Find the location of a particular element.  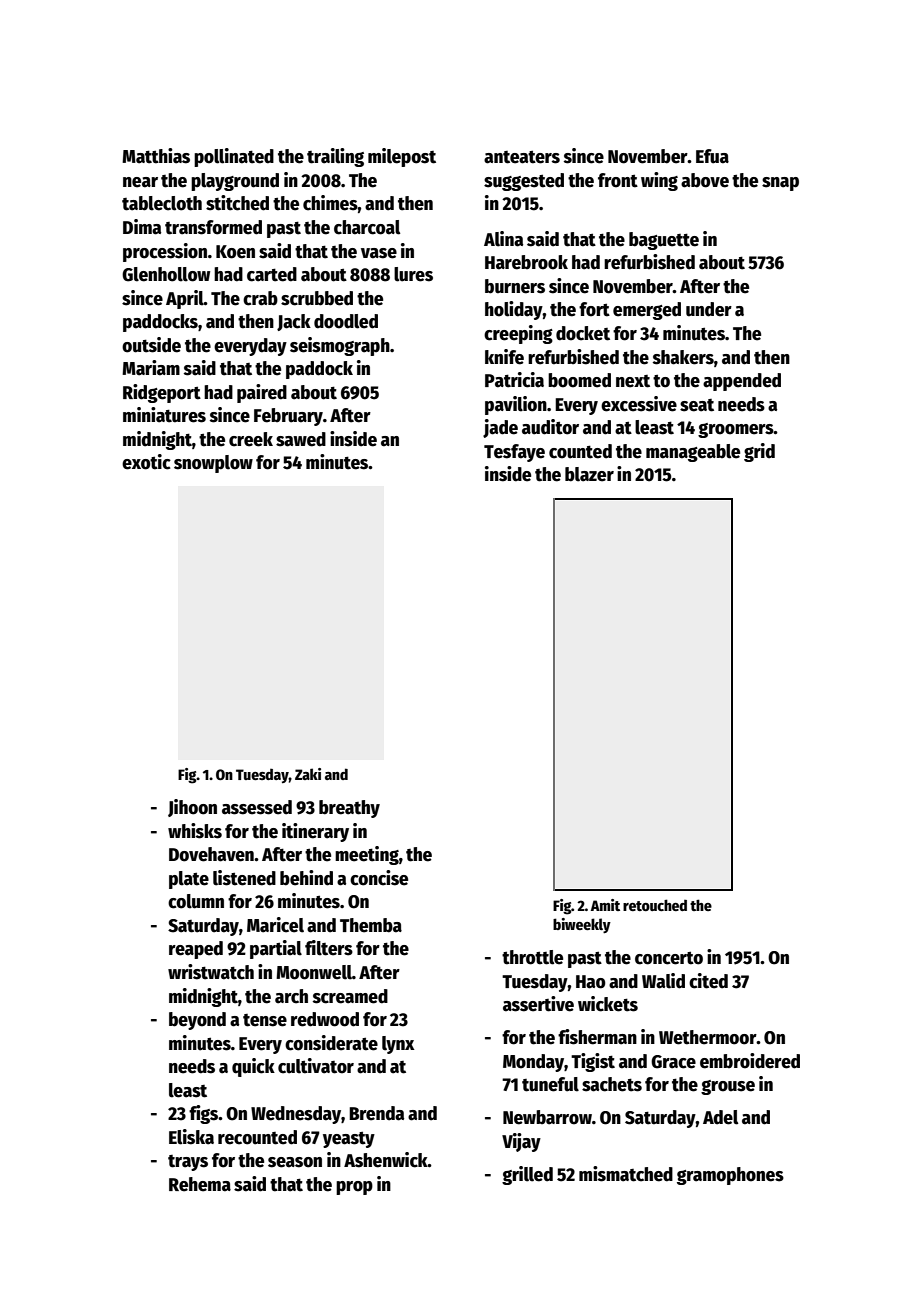

Jihoon is located at coordinates (192, 808).
